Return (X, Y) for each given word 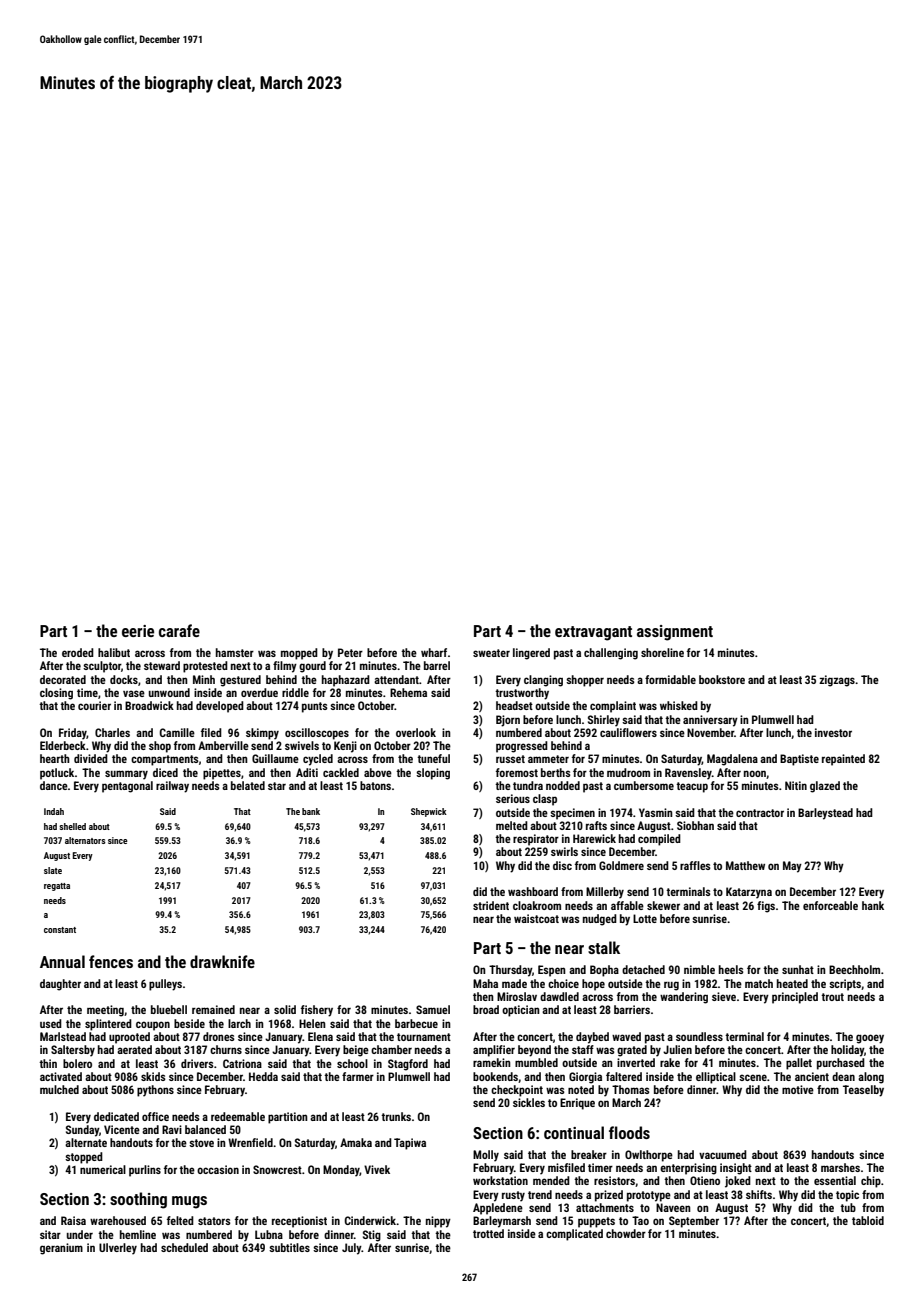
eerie (138, 631)
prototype (649, 1196)
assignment (675, 633)
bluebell (169, 1009)
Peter (350, 652)
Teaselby (863, 1091)
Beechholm (854, 969)
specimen (572, 814)
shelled (72, 826)
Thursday (510, 971)
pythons (155, 1091)
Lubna (269, 1234)
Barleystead (825, 814)
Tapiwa (410, 1144)
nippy (438, 1222)
